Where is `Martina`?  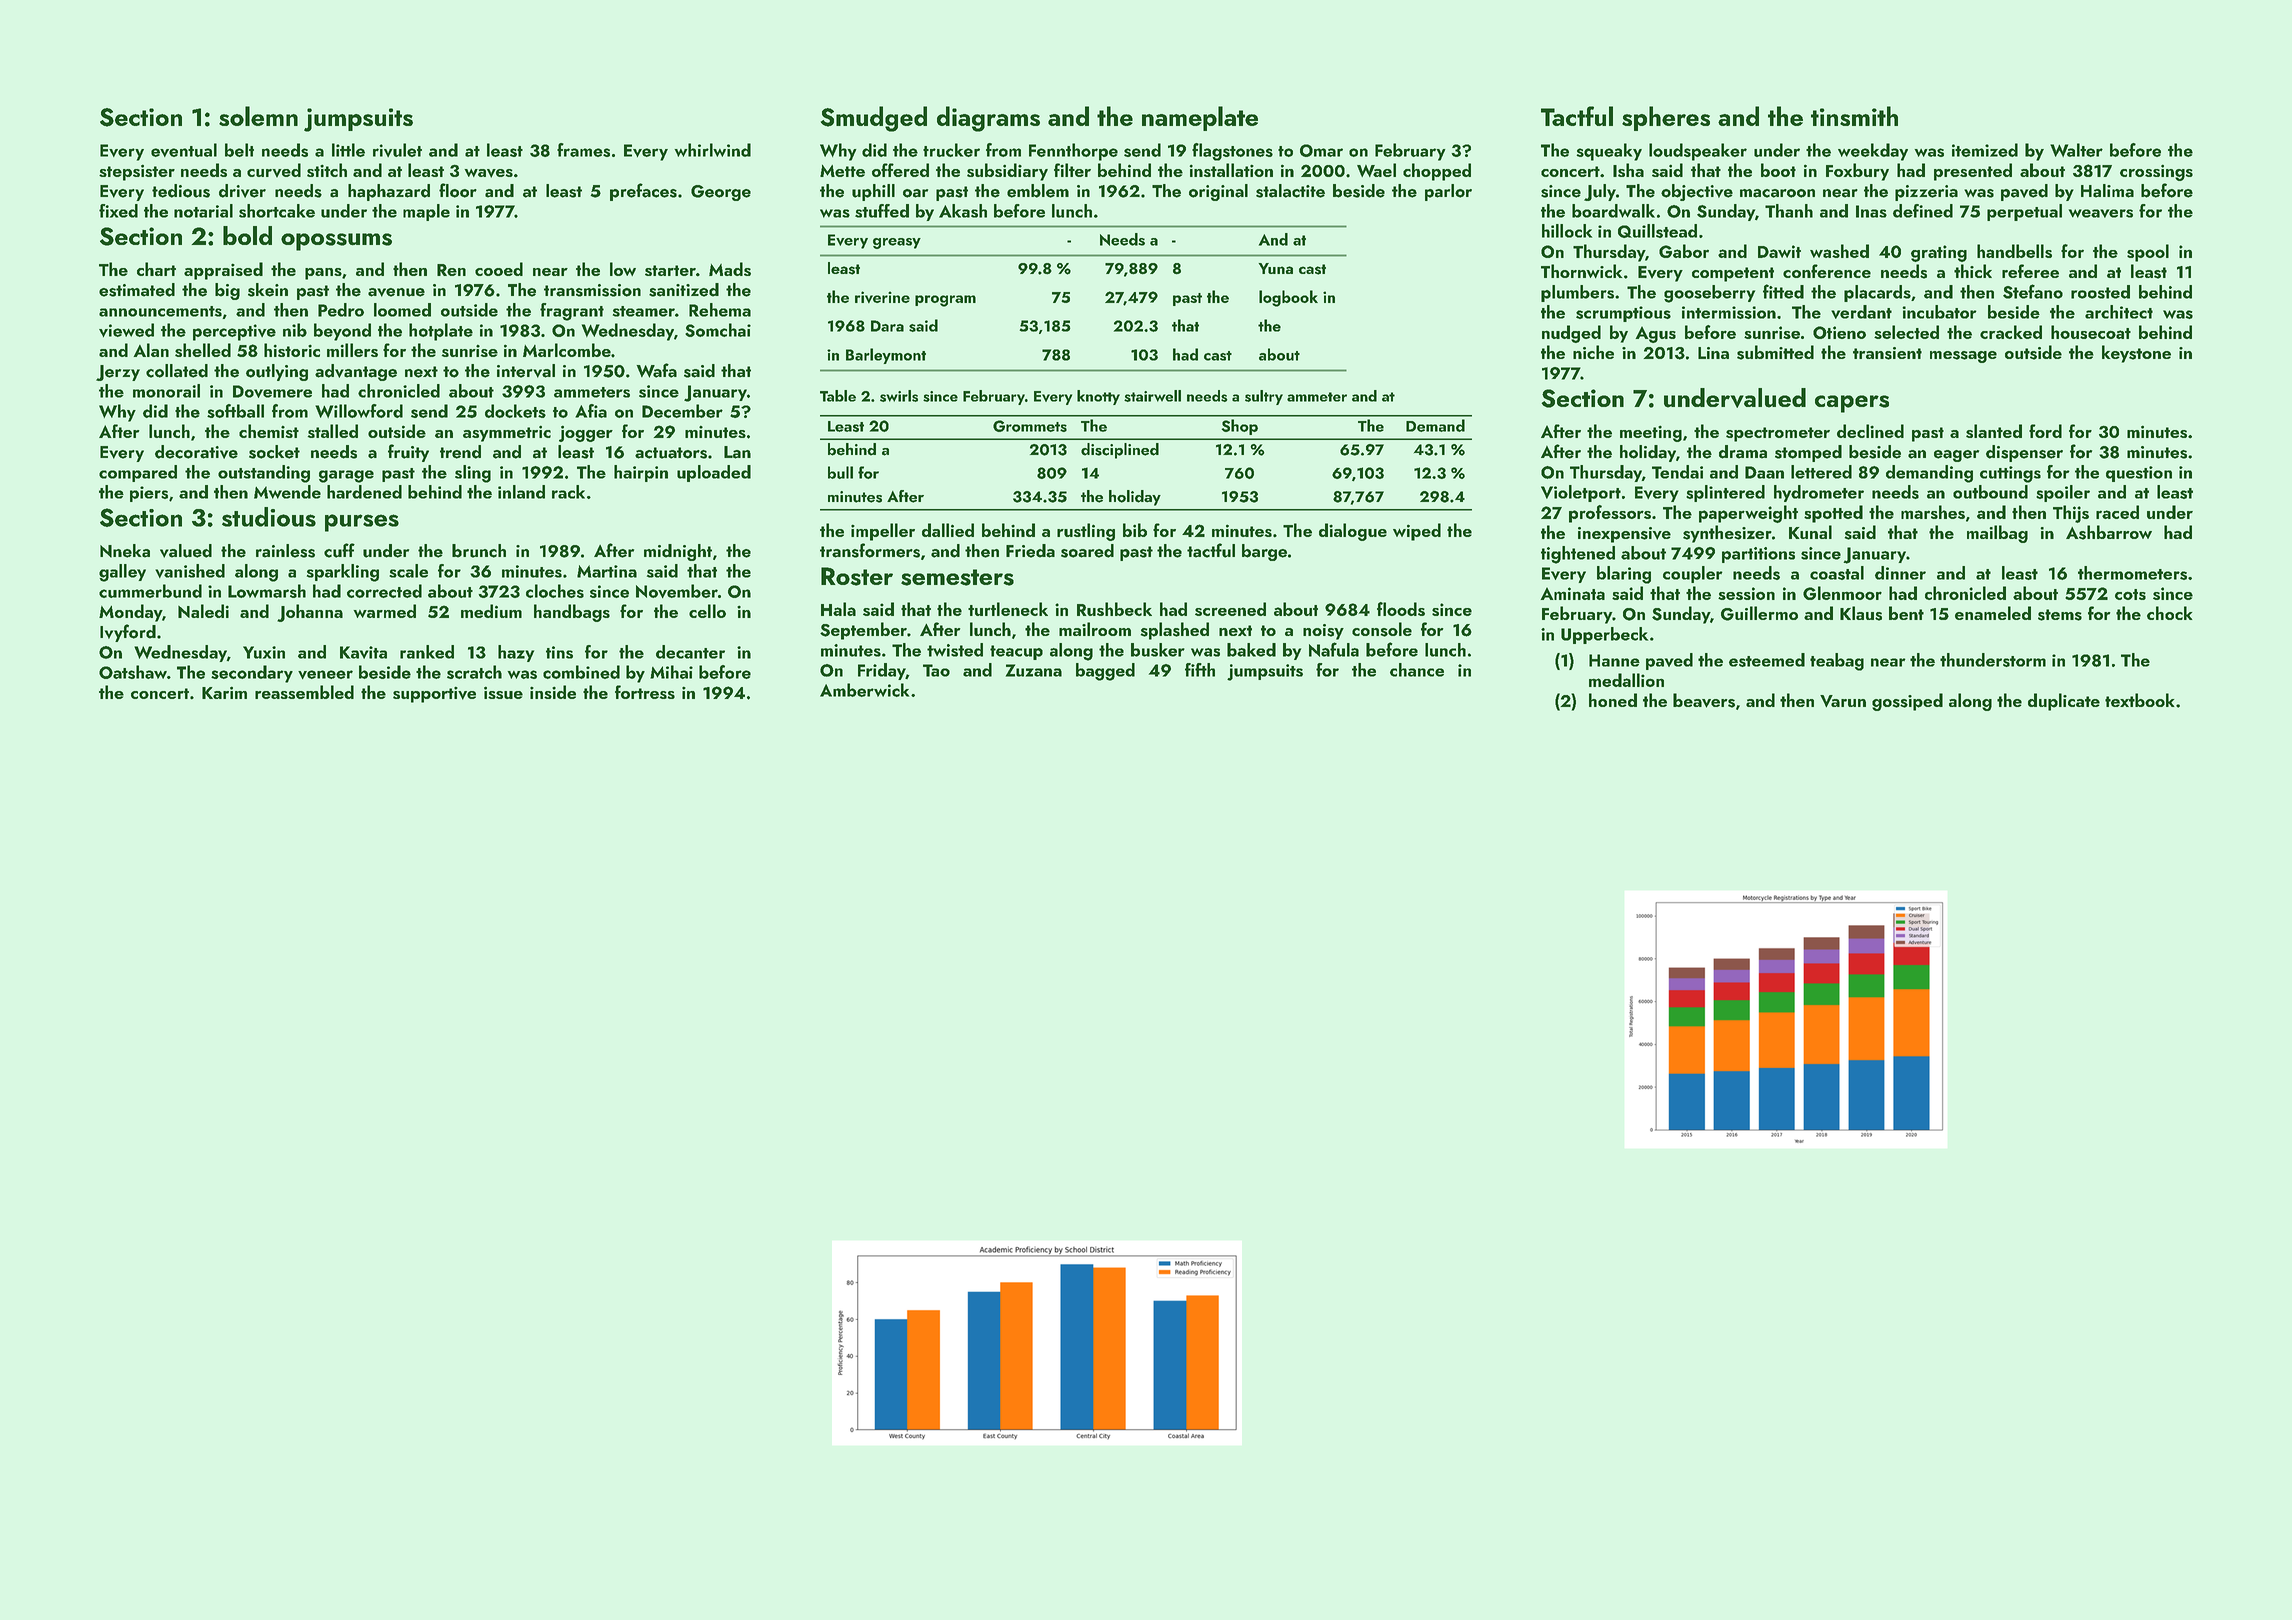
Martina is located at coordinates (607, 571).
